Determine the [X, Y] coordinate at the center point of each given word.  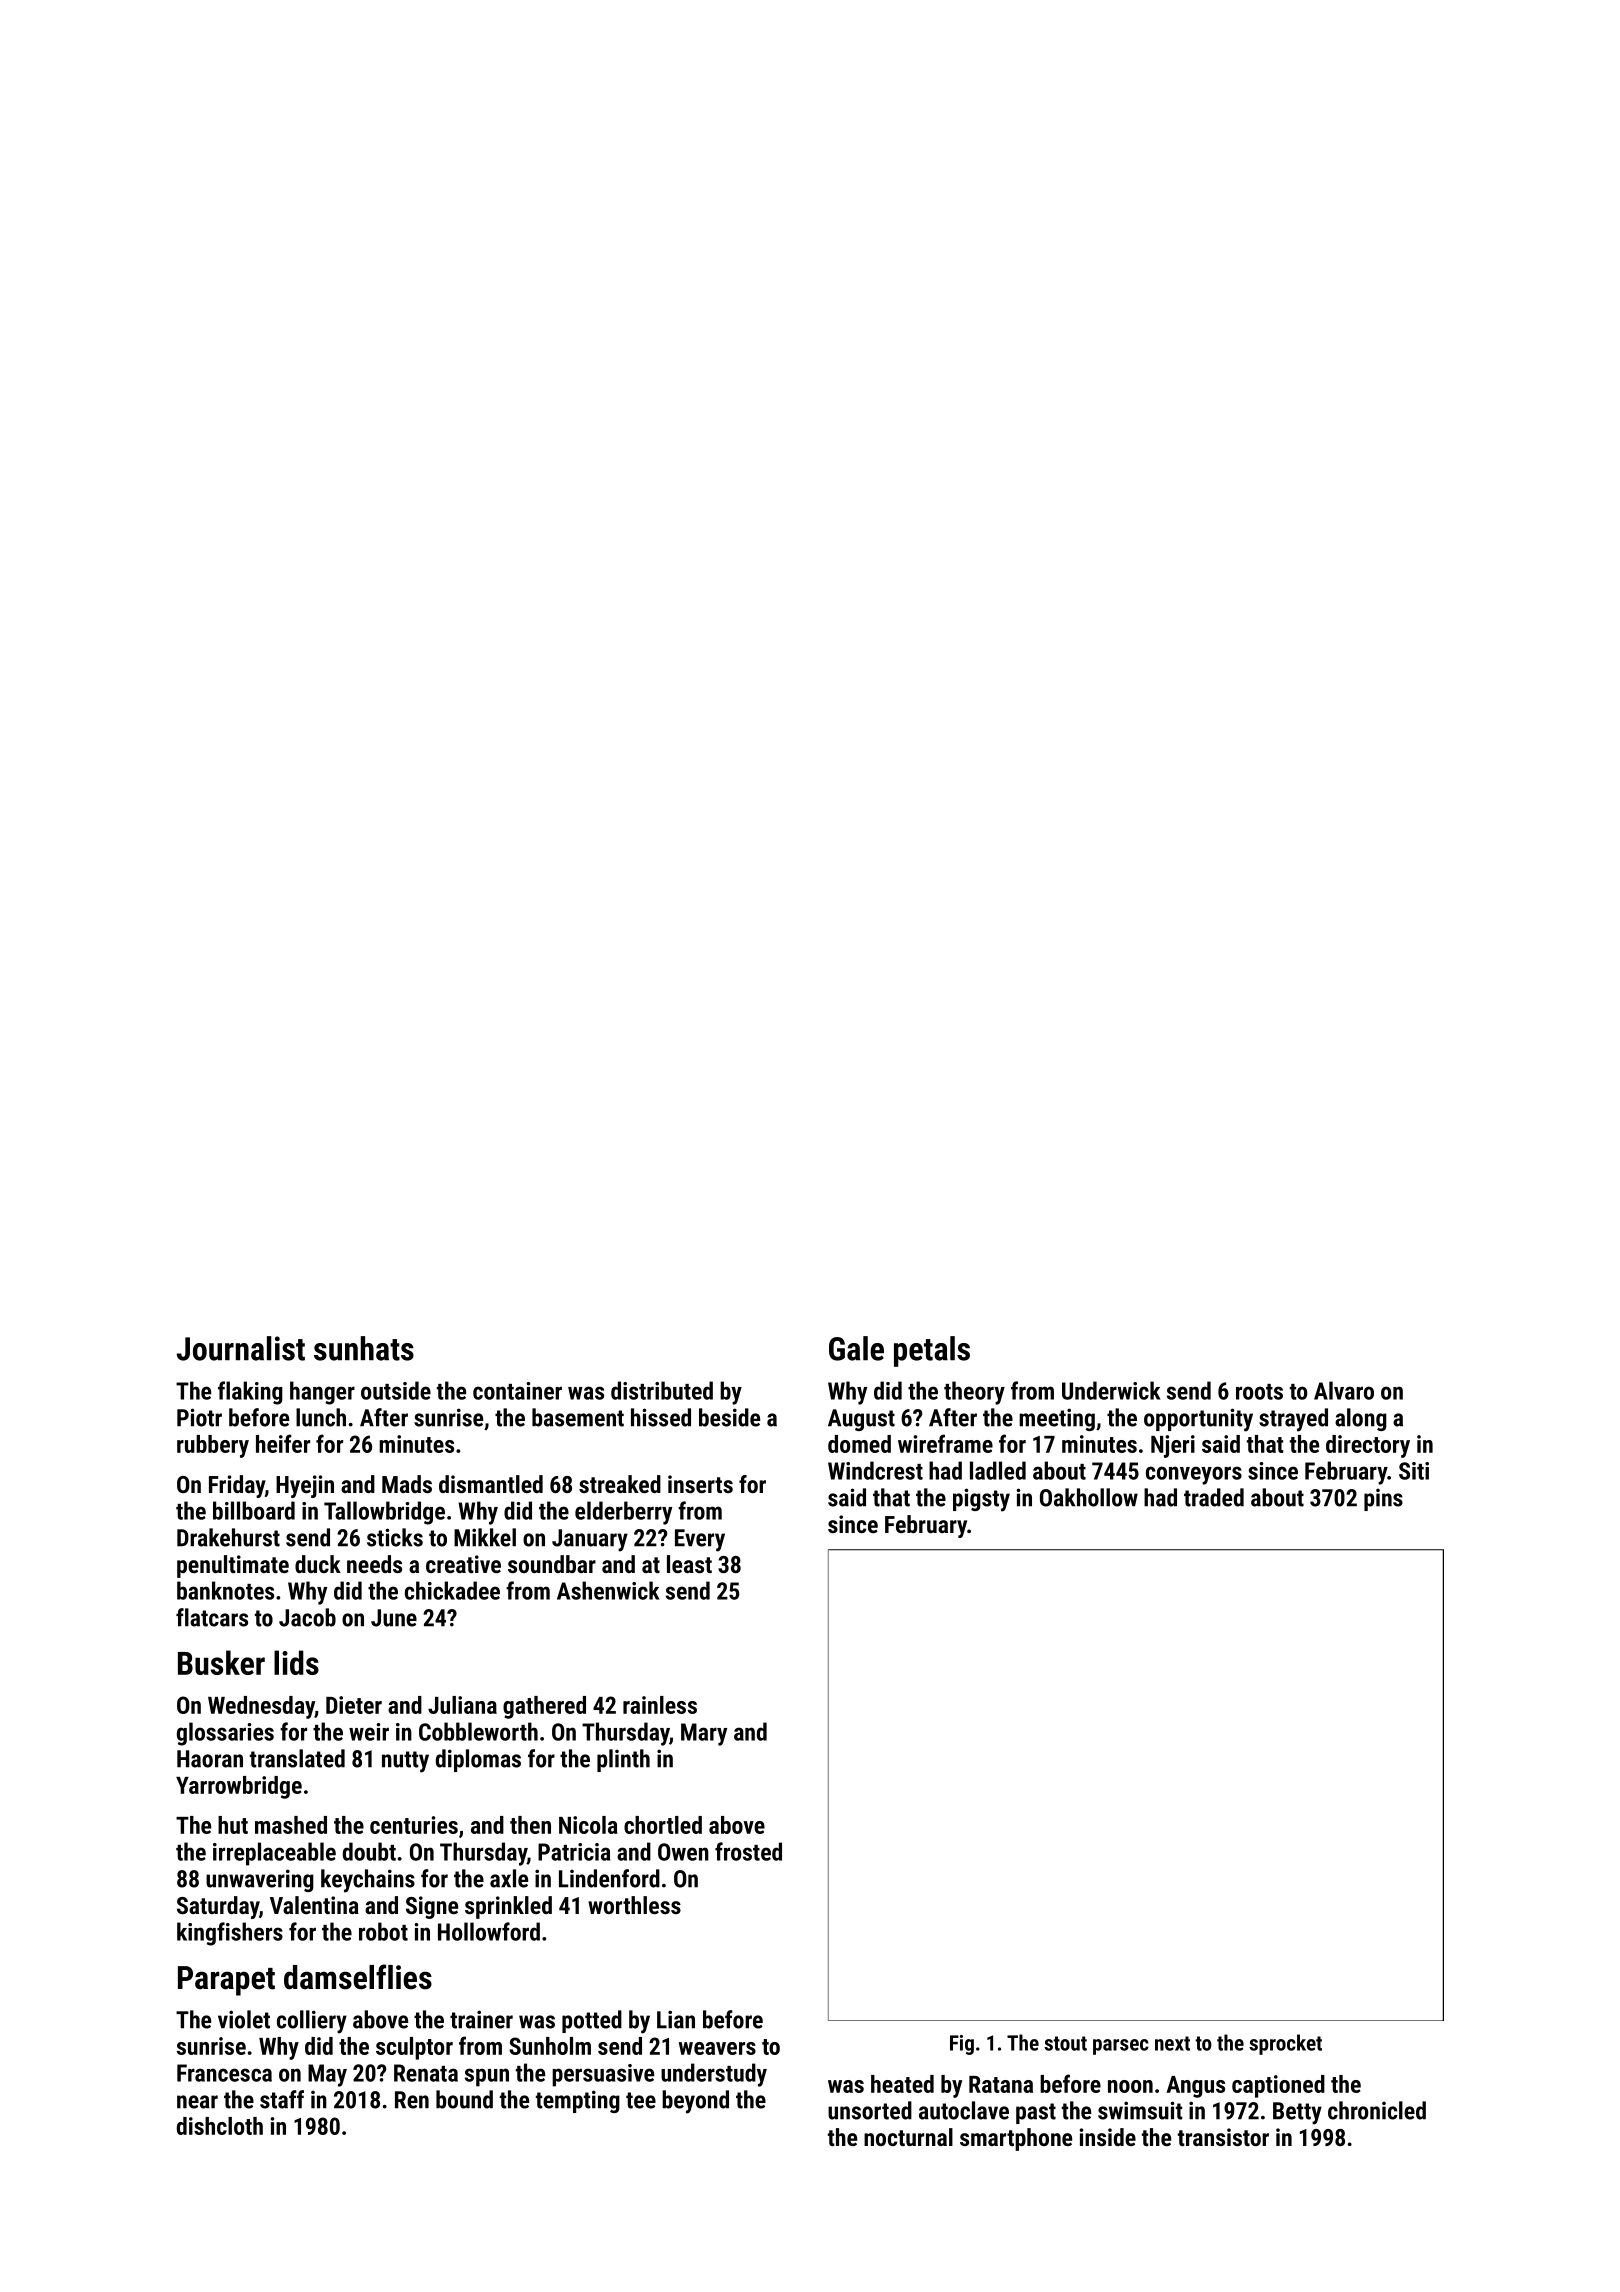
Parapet [226, 1981]
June [394, 1618]
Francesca [224, 2073]
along [1361, 1419]
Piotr [199, 1417]
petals [932, 1351]
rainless [660, 1705]
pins [1383, 1499]
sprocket [1285, 2044]
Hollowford [489, 1931]
